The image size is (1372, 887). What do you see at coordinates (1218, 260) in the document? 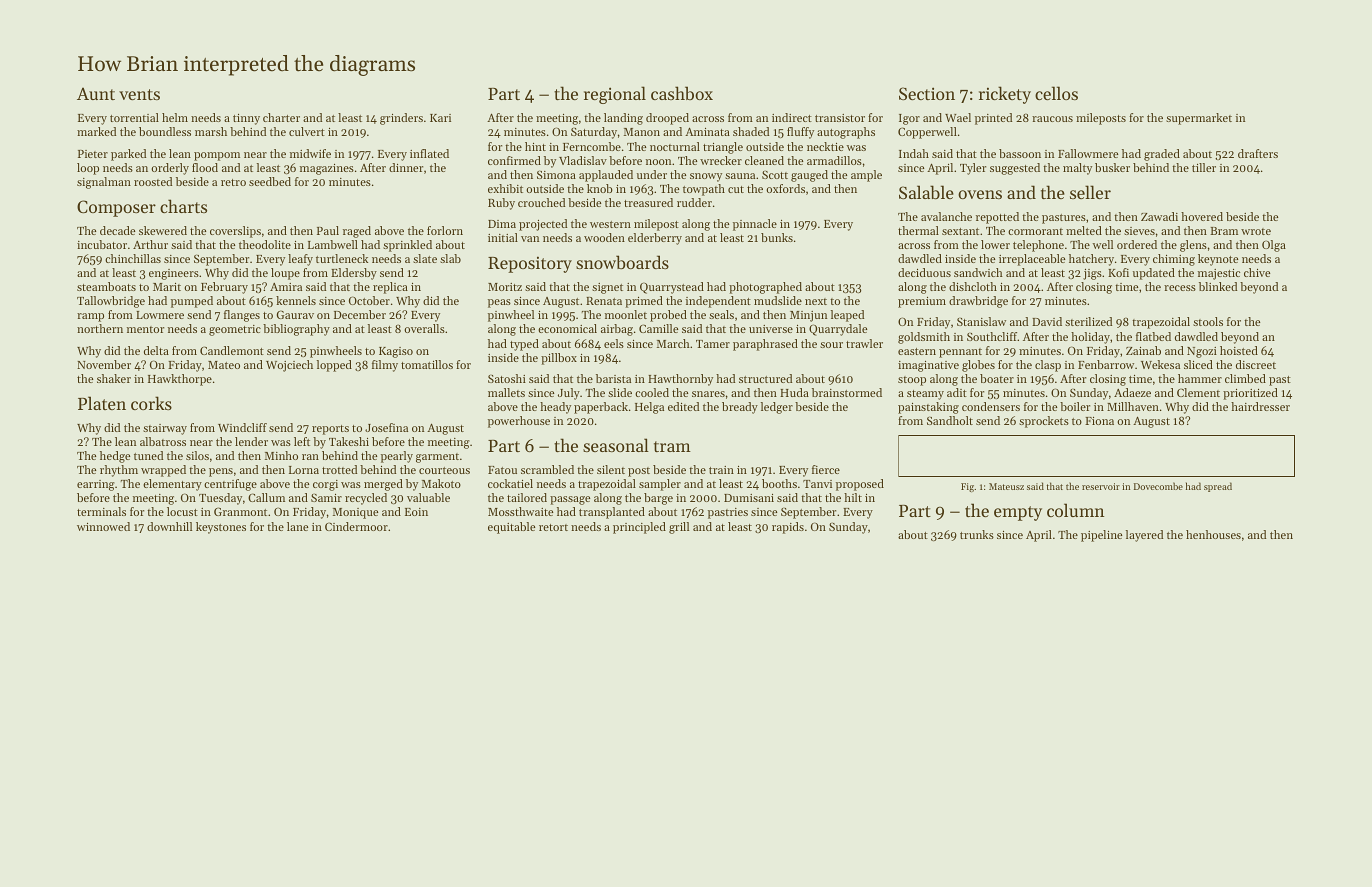
I see `keynote` at bounding box center [1218, 260].
